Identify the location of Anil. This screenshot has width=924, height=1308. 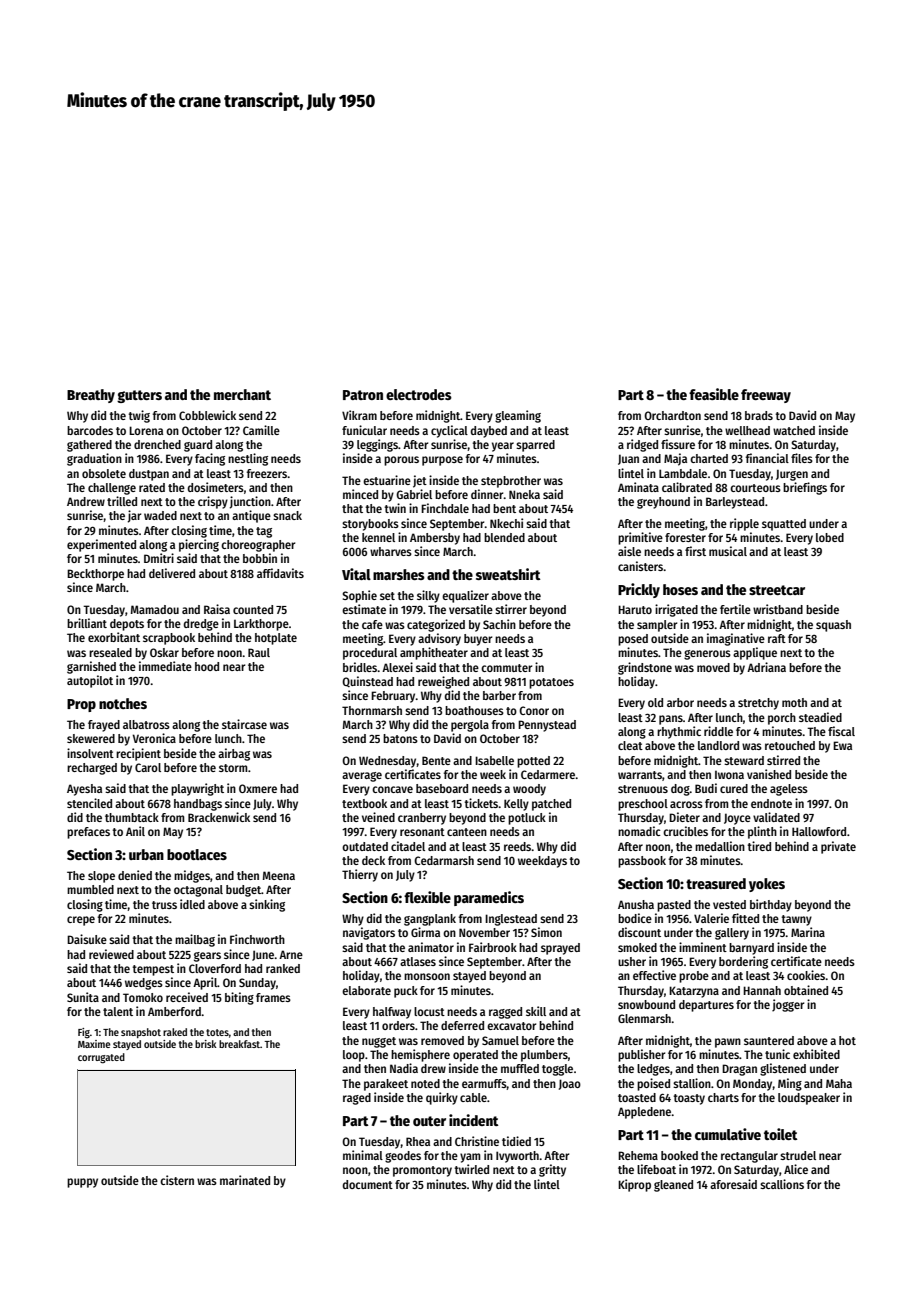
(135, 831).
